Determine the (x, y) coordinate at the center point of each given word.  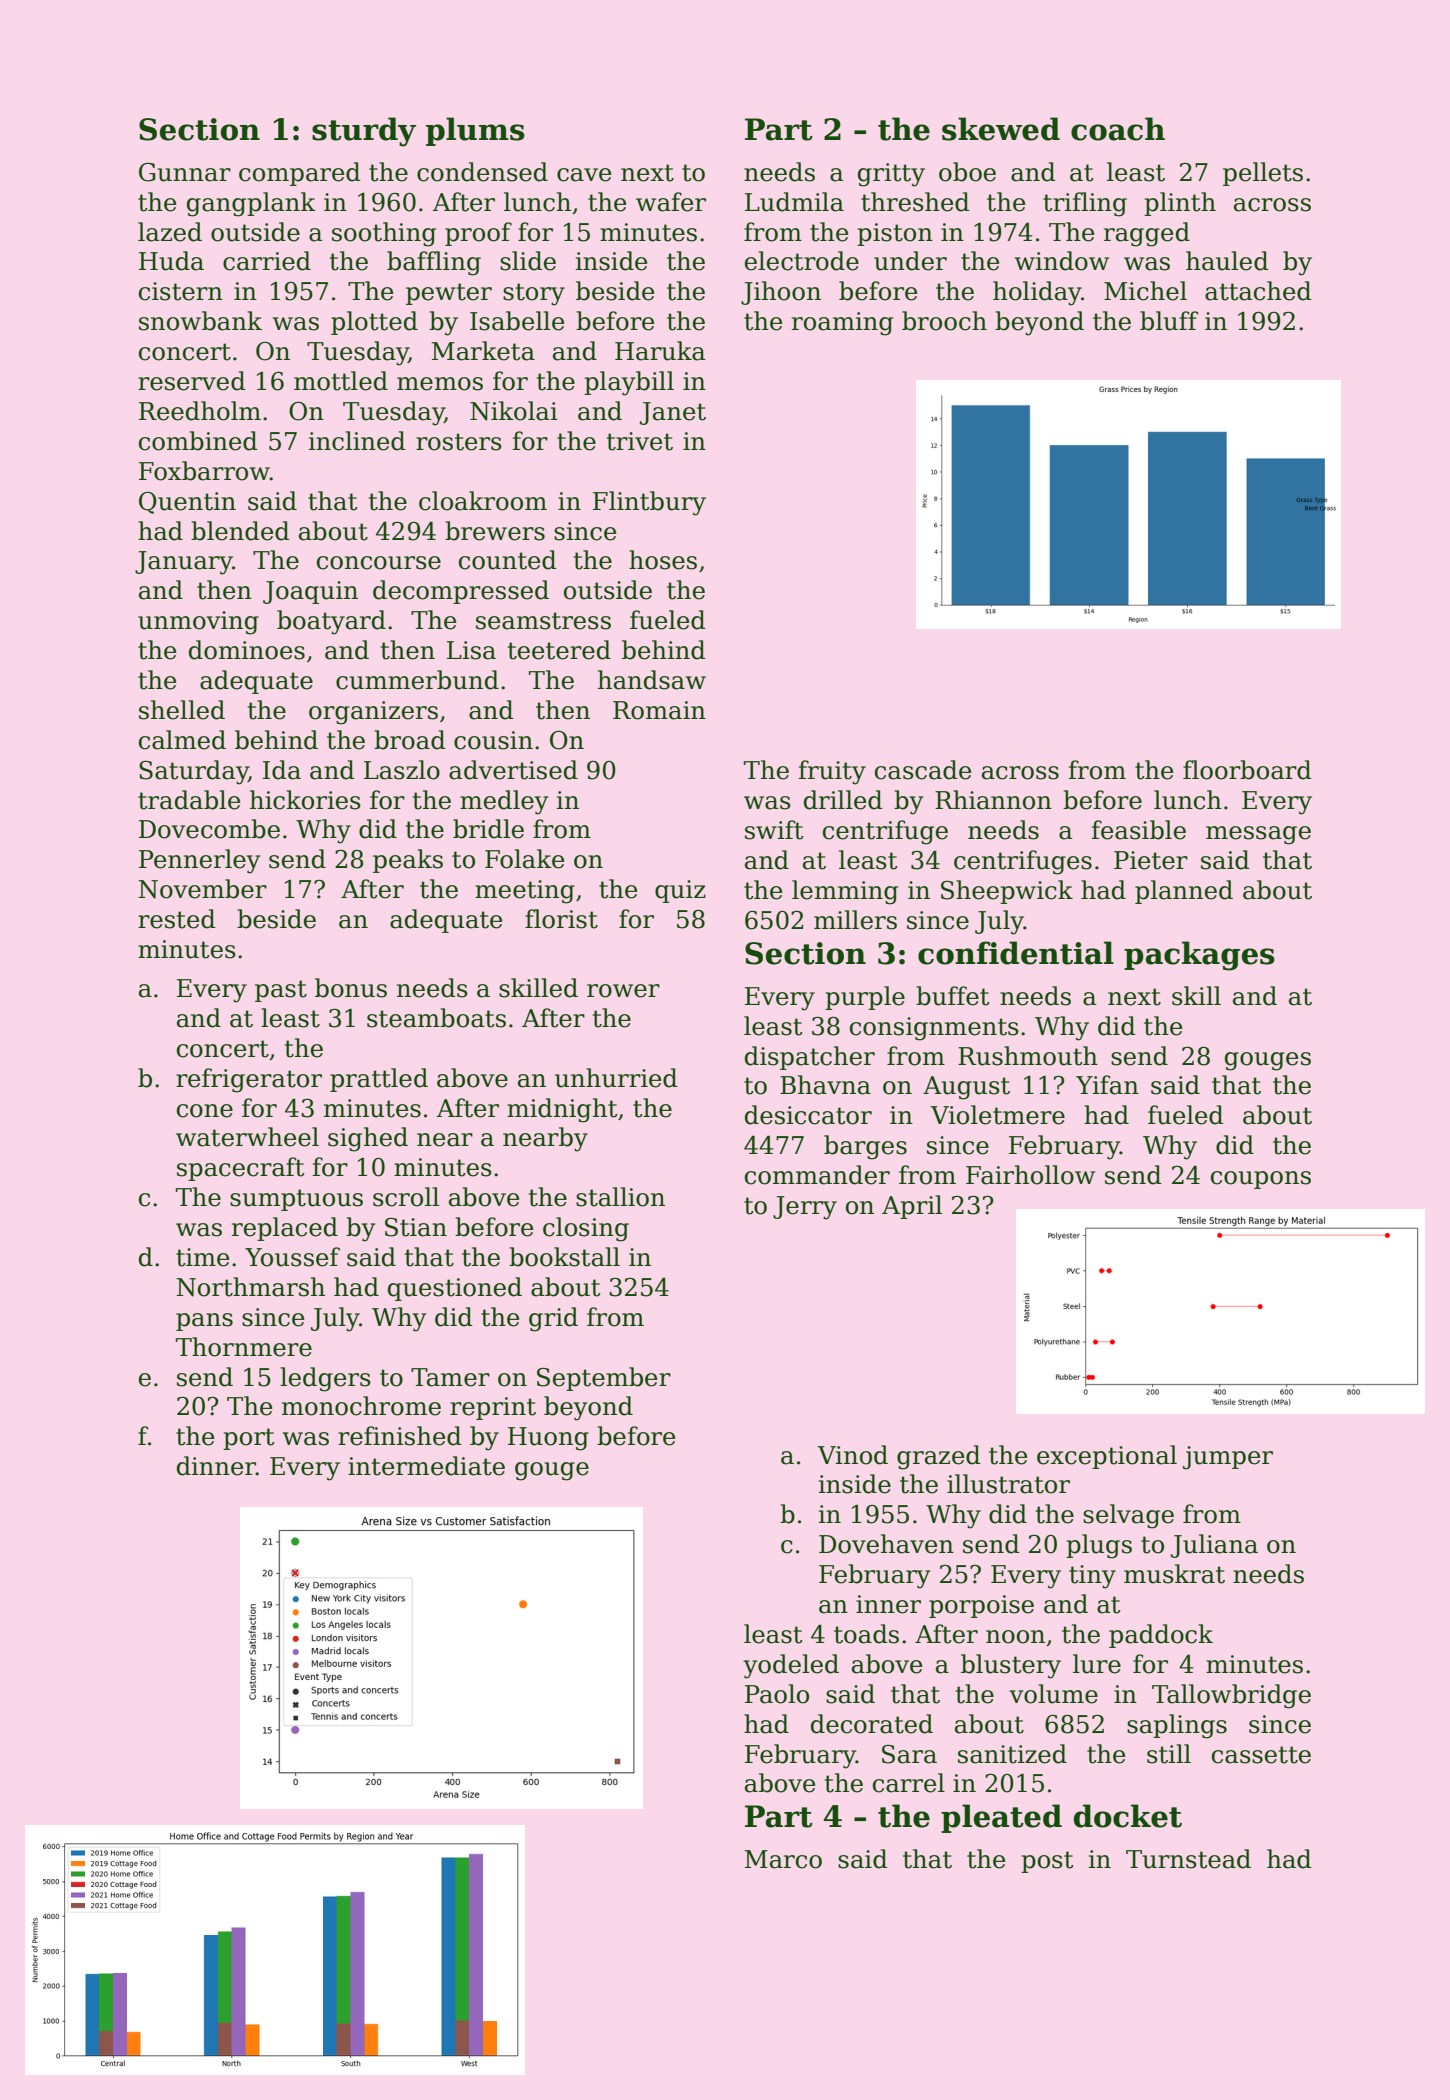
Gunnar (185, 172)
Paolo (777, 1694)
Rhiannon (993, 800)
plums (475, 131)
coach (1118, 129)
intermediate (426, 1466)
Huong (548, 1439)
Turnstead (1188, 1859)
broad (410, 740)
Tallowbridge (1231, 1696)
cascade (923, 770)
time (202, 1257)
